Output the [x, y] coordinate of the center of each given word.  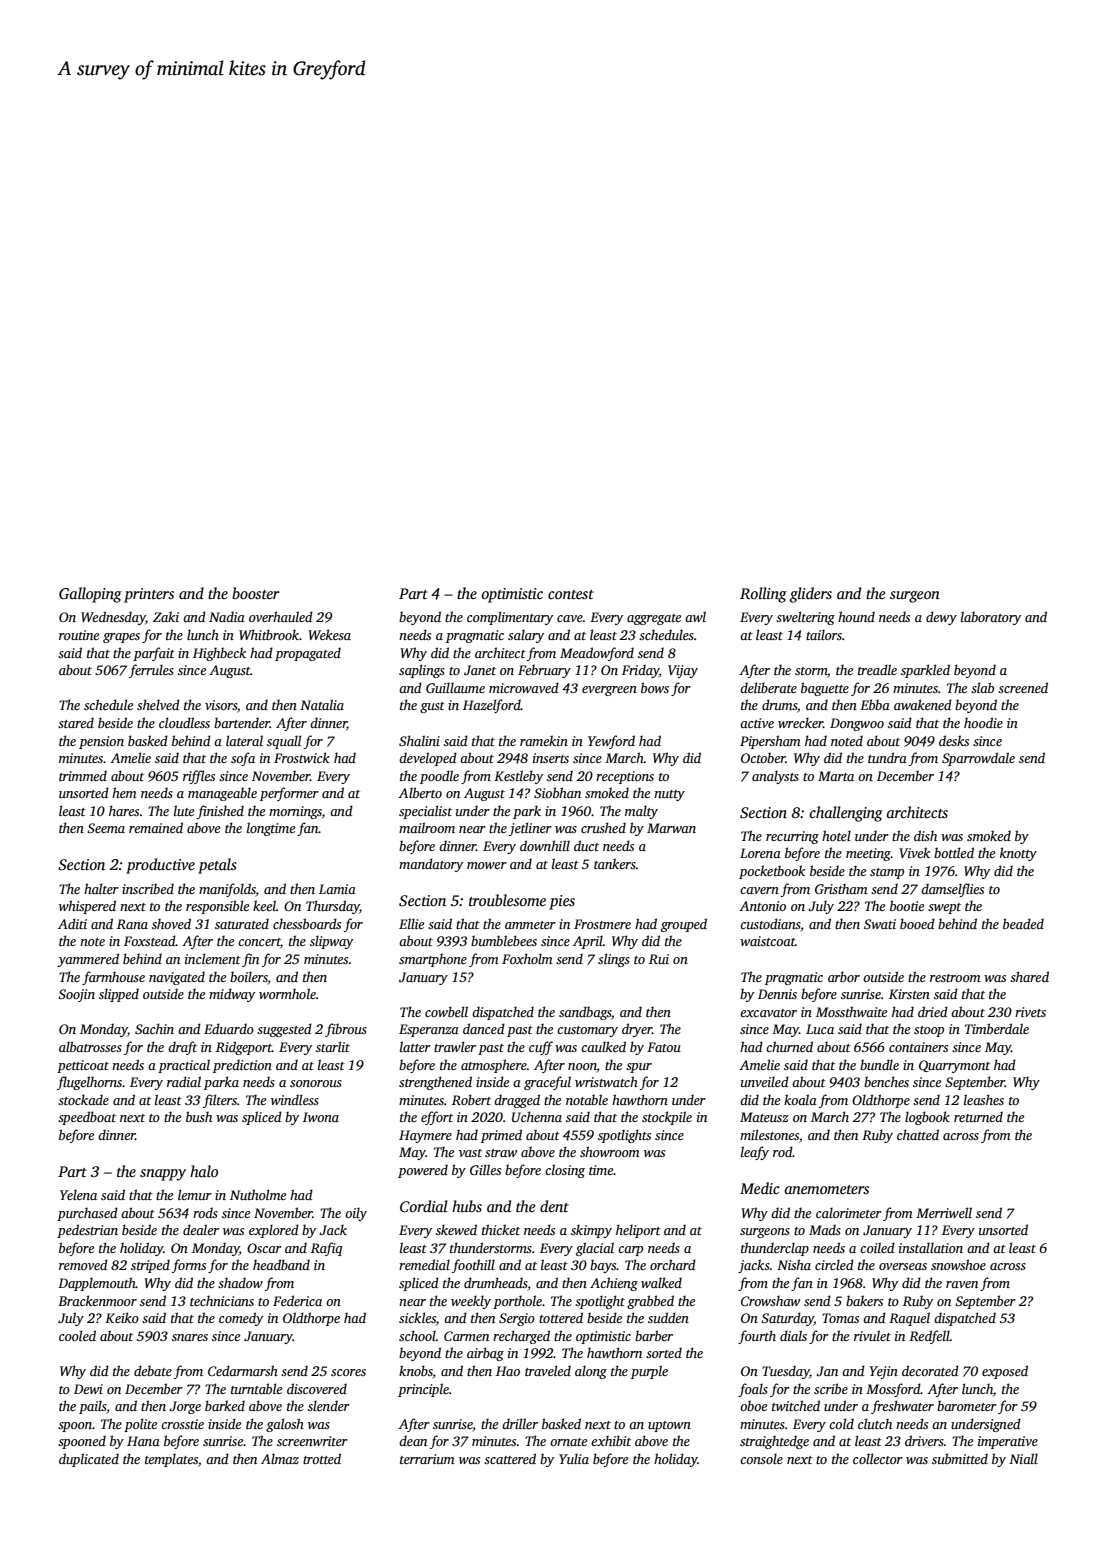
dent [554, 1206]
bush [199, 1116]
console [761, 1458]
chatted [918, 1134]
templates [171, 1460]
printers [149, 595]
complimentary [510, 618]
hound [856, 616]
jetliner [530, 829]
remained [156, 827]
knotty [1018, 854]
